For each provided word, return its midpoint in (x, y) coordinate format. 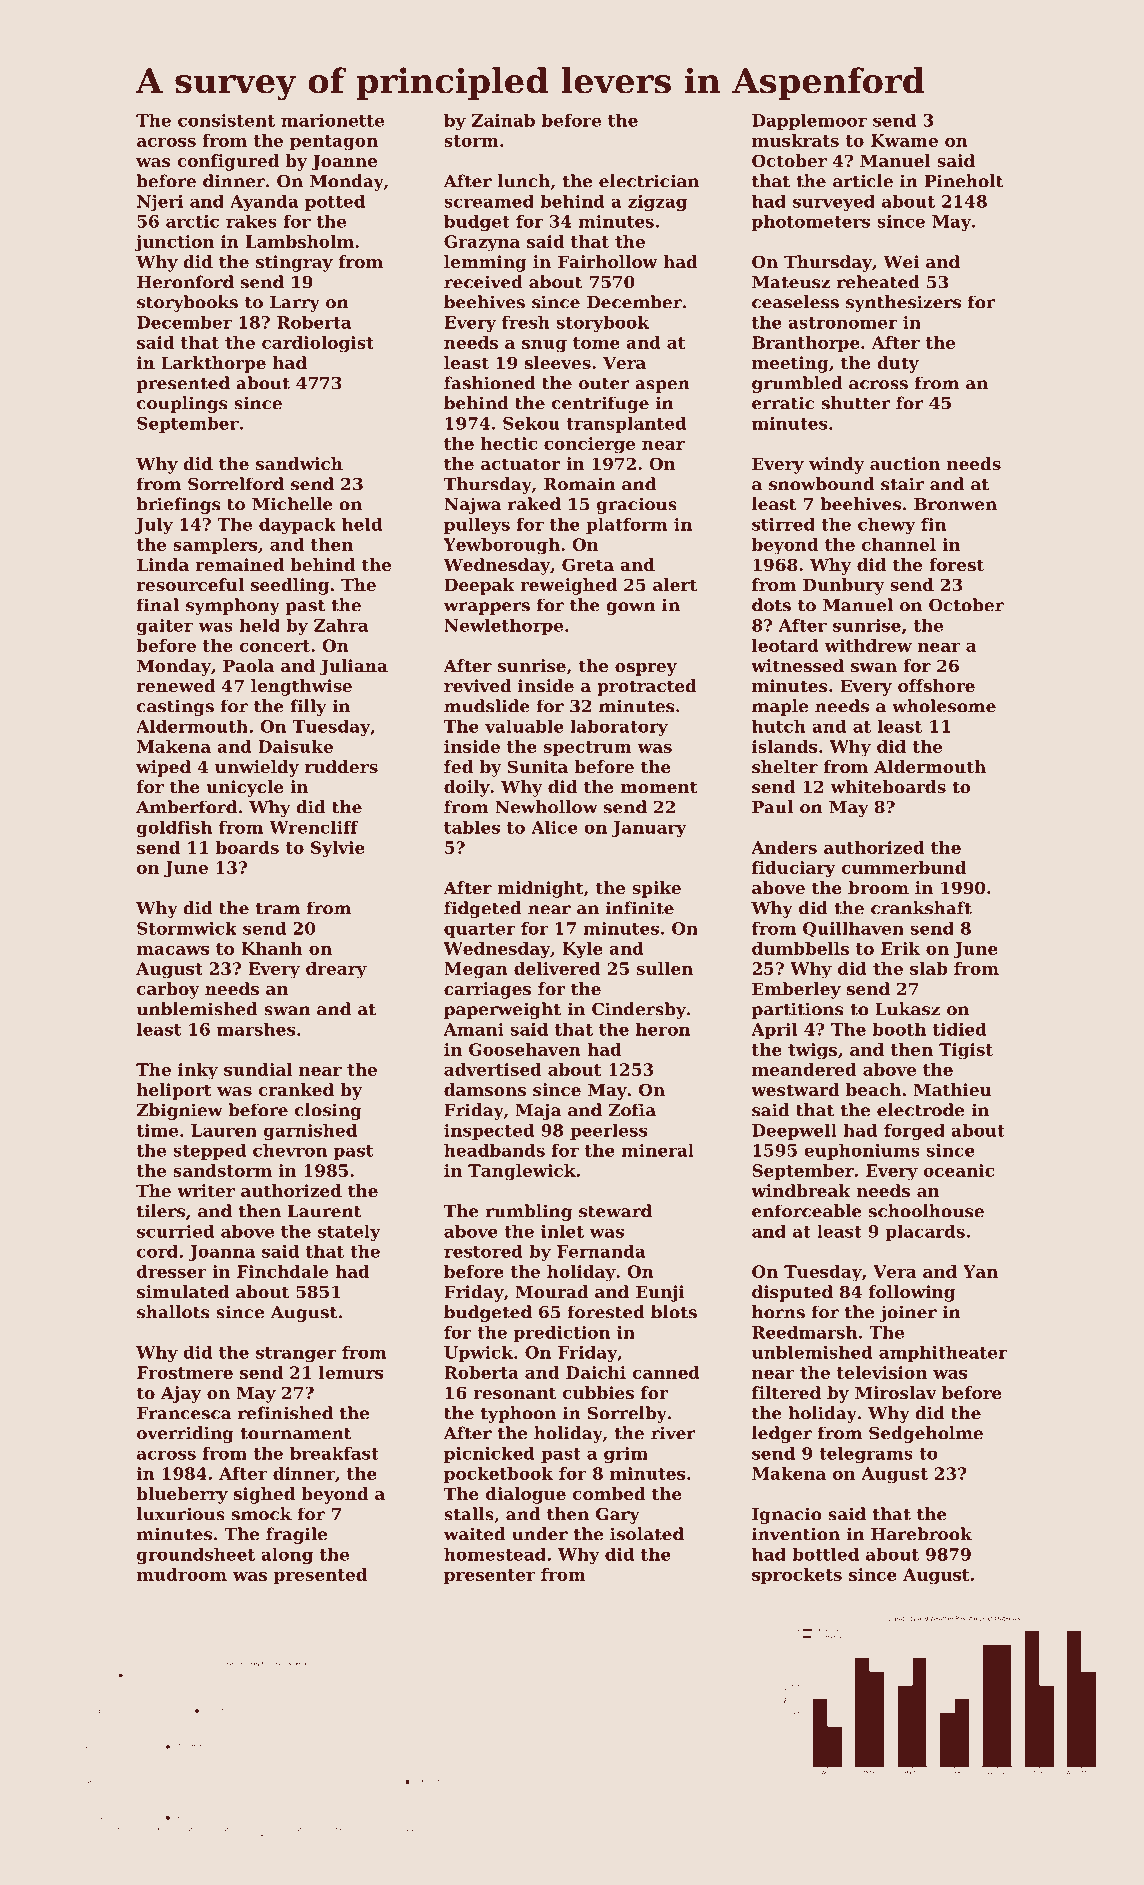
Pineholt (964, 181)
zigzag (657, 203)
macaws (173, 950)
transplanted (626, 425)
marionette (332, 120)
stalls (469, 1514)
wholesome (944, 706)
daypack (297, 526)
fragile (296, 1535)
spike (656, 889)
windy (836, 465)
